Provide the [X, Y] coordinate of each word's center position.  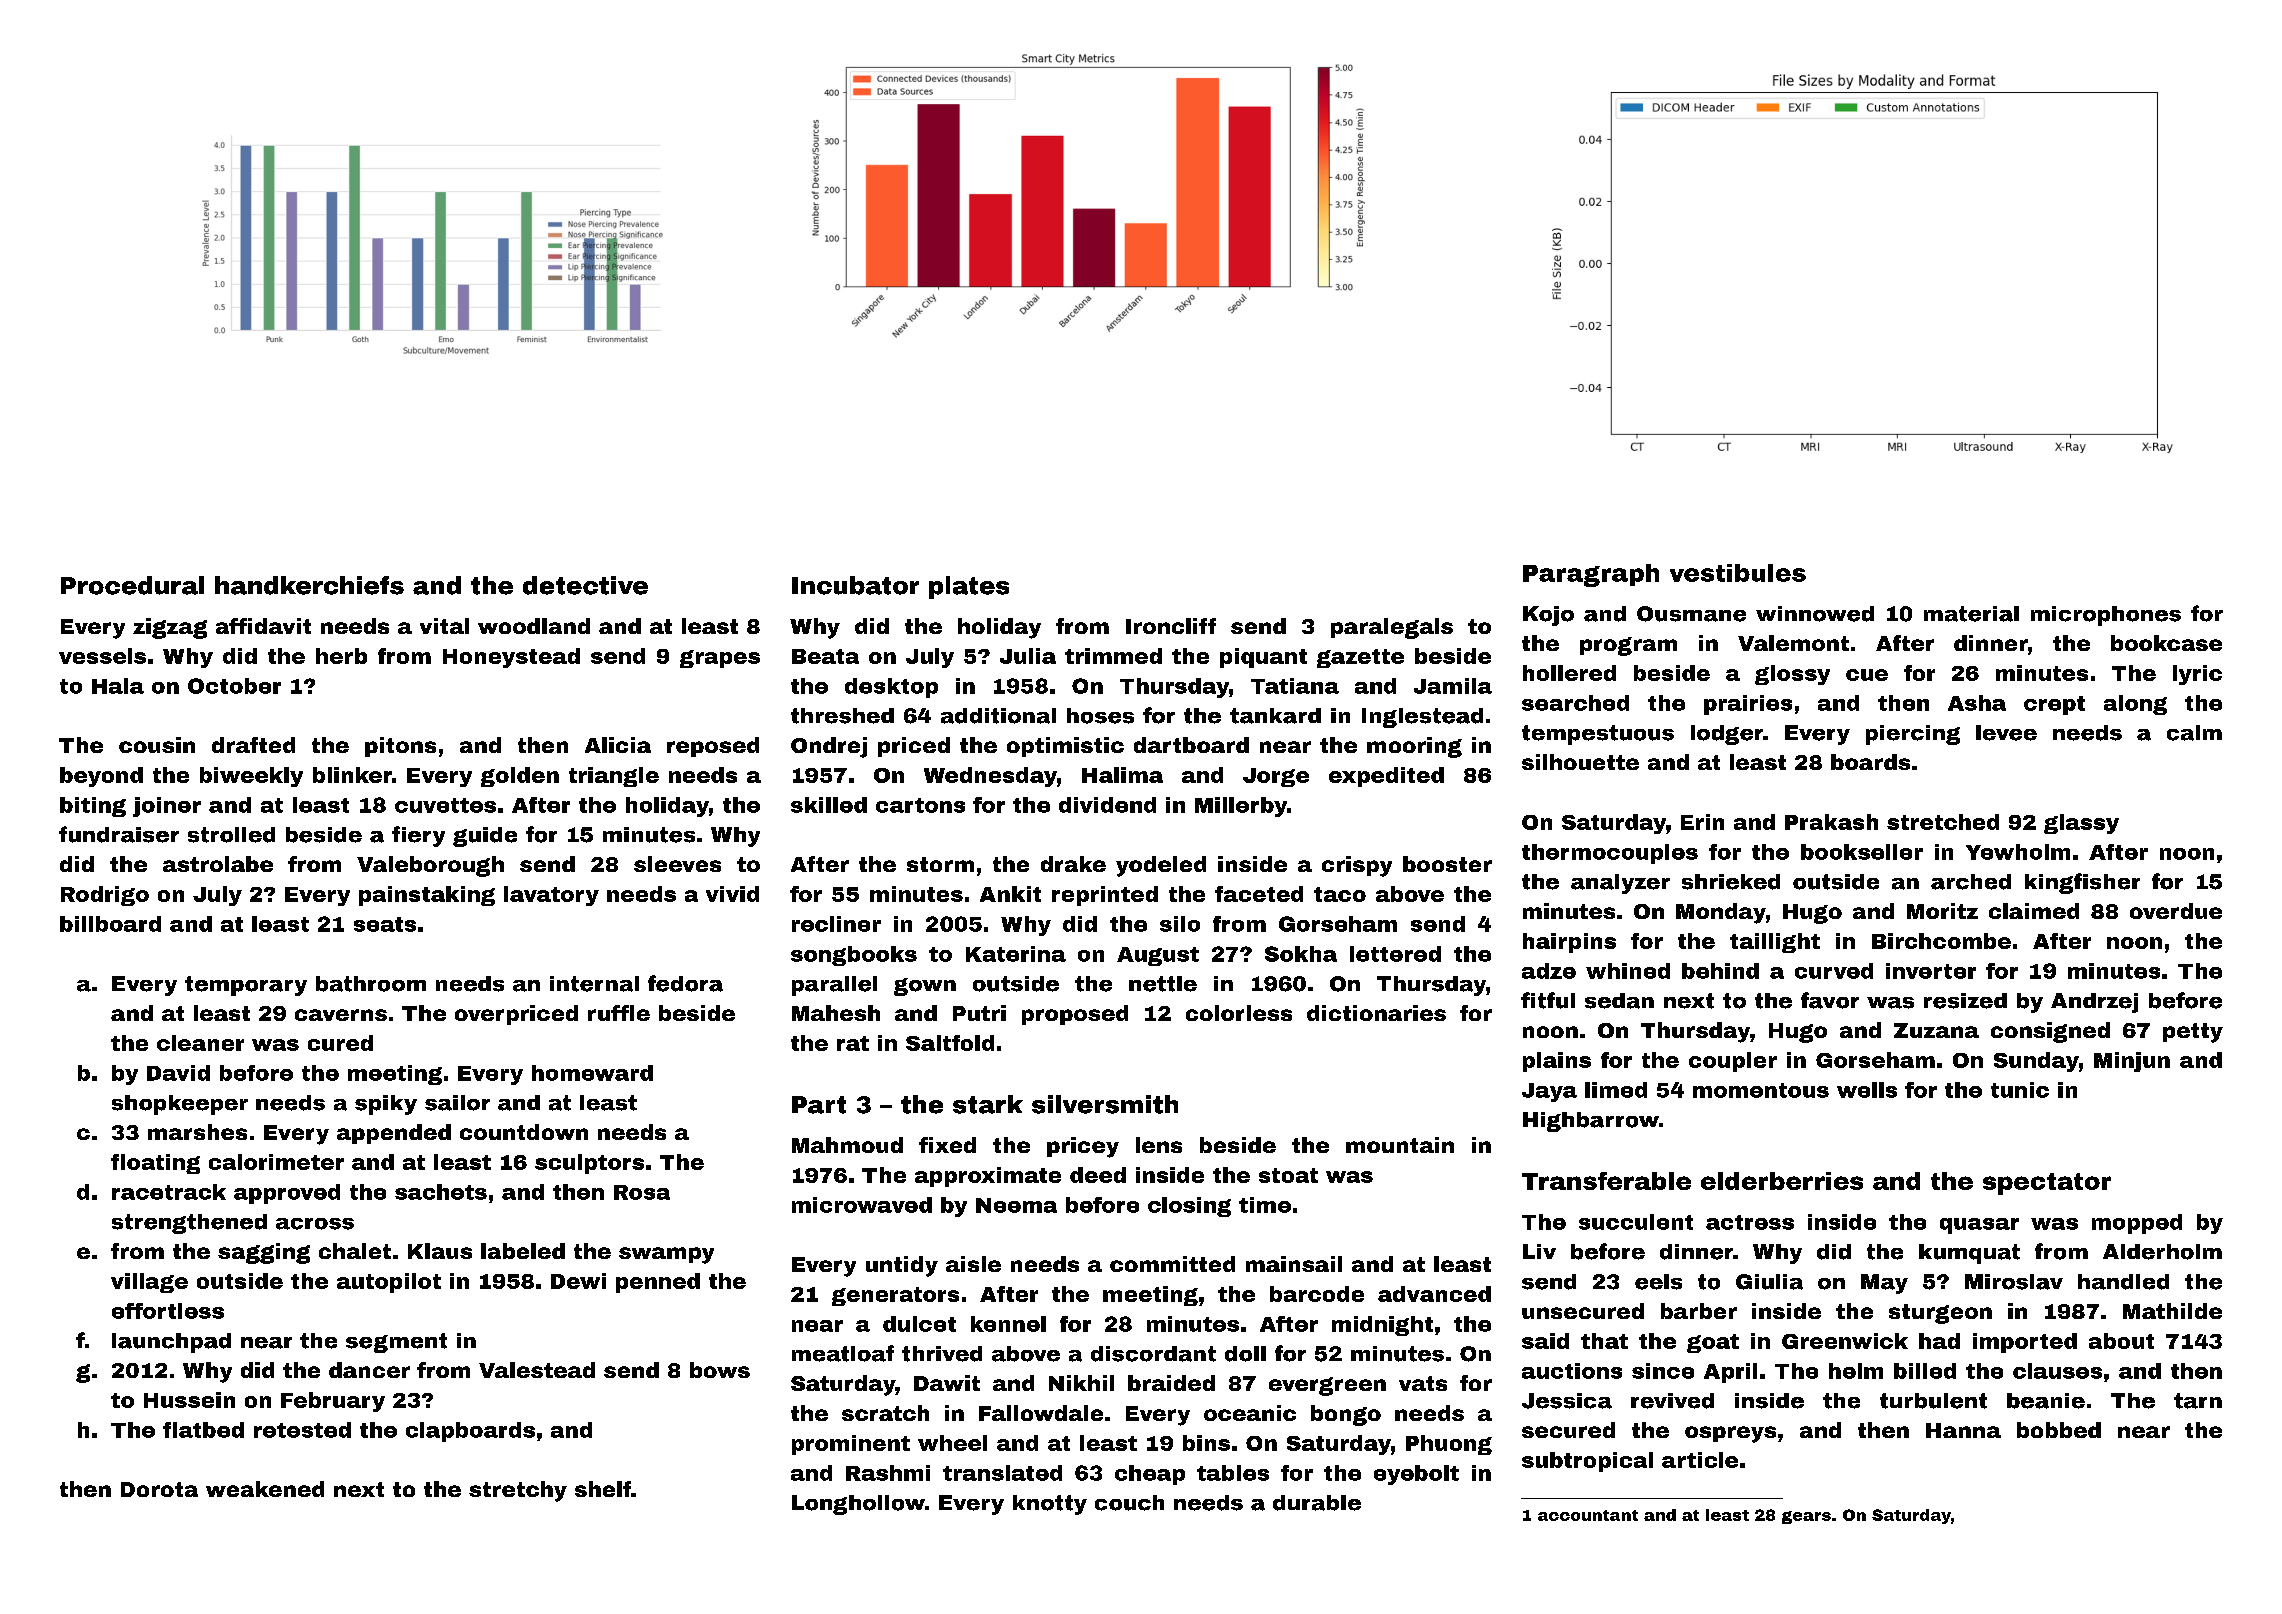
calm [2194, 733]
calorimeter [276, 1162]
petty [2193, 1033]
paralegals [1392, 628]
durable [1317, 1503]
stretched [1943, 822]
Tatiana [1295, 686]
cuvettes [445, 805]
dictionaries [1376, 1013]
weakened [265, 1489]
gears [1806, 1517]
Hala [118, 686]
